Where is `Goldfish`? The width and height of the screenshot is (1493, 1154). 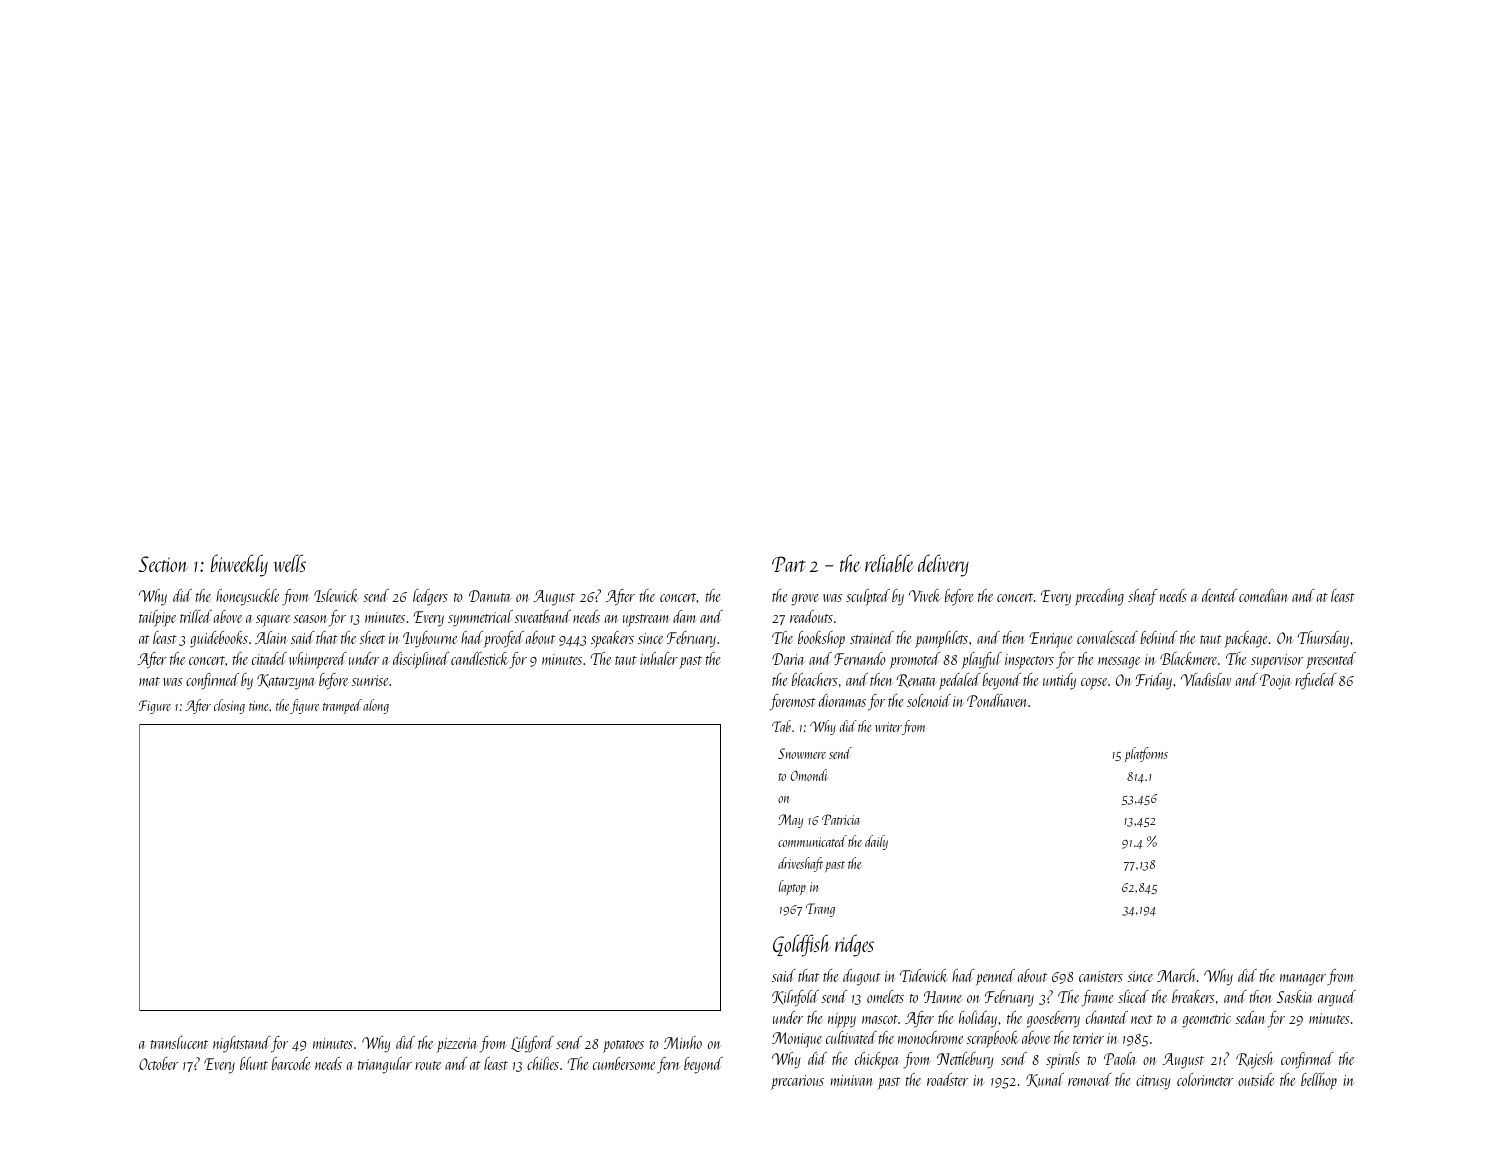
Goldfish is located at coordinates (801, 945).
